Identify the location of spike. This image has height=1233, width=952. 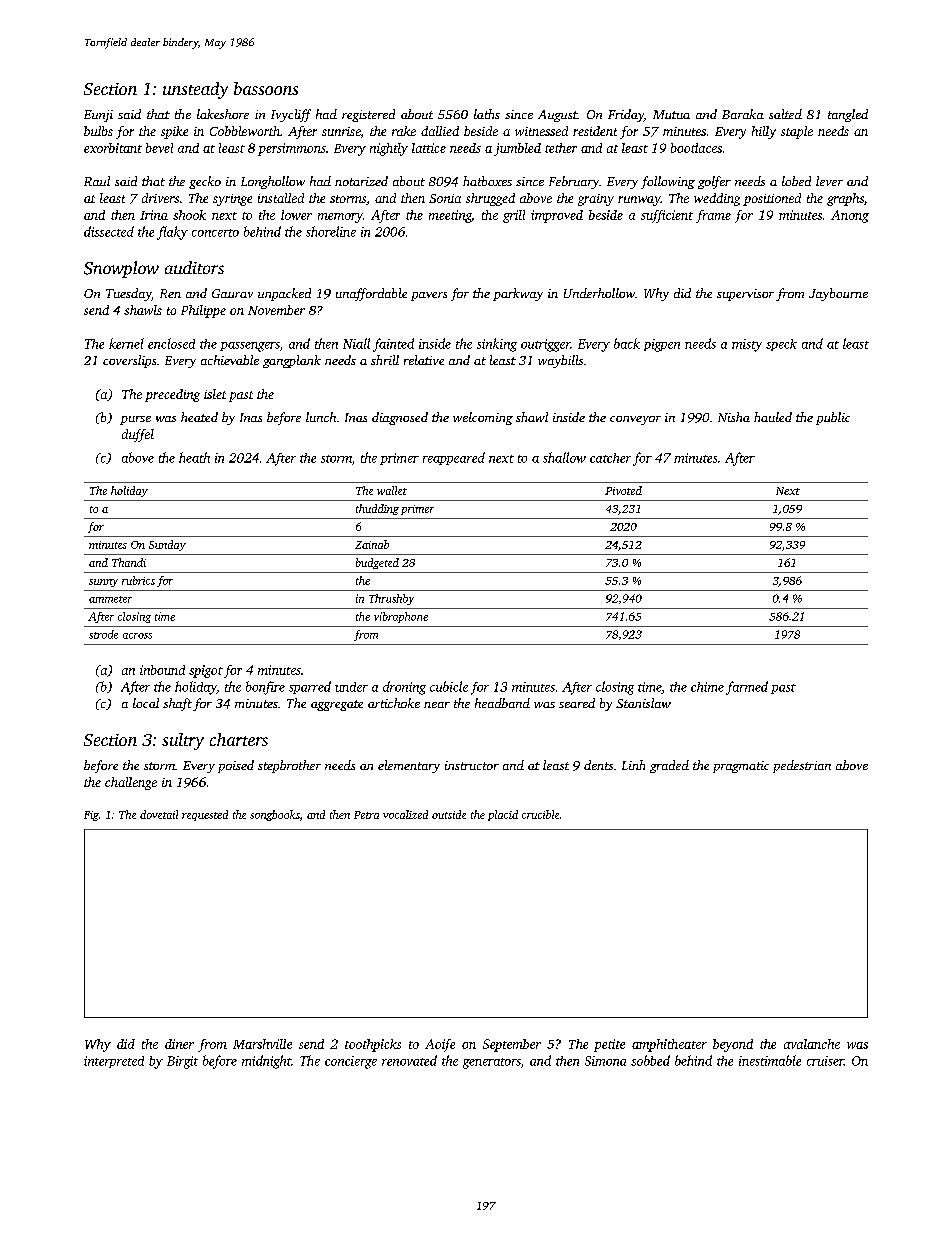
(174, 132).
